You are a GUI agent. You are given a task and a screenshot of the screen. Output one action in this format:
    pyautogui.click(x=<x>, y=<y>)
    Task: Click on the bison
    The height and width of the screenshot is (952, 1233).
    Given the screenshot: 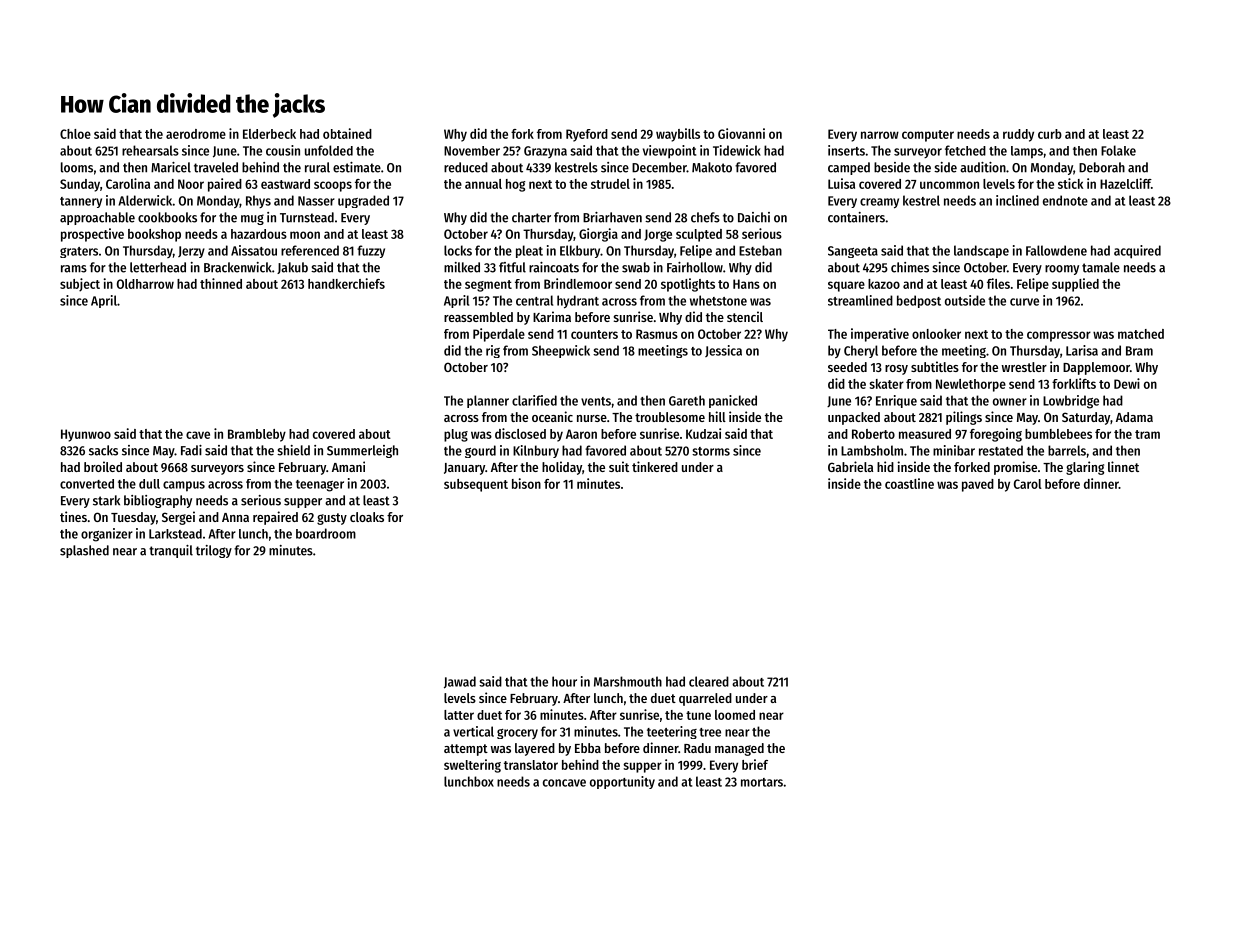 What is the action you would take?
    pyautogui.click(x=526, y=483)
